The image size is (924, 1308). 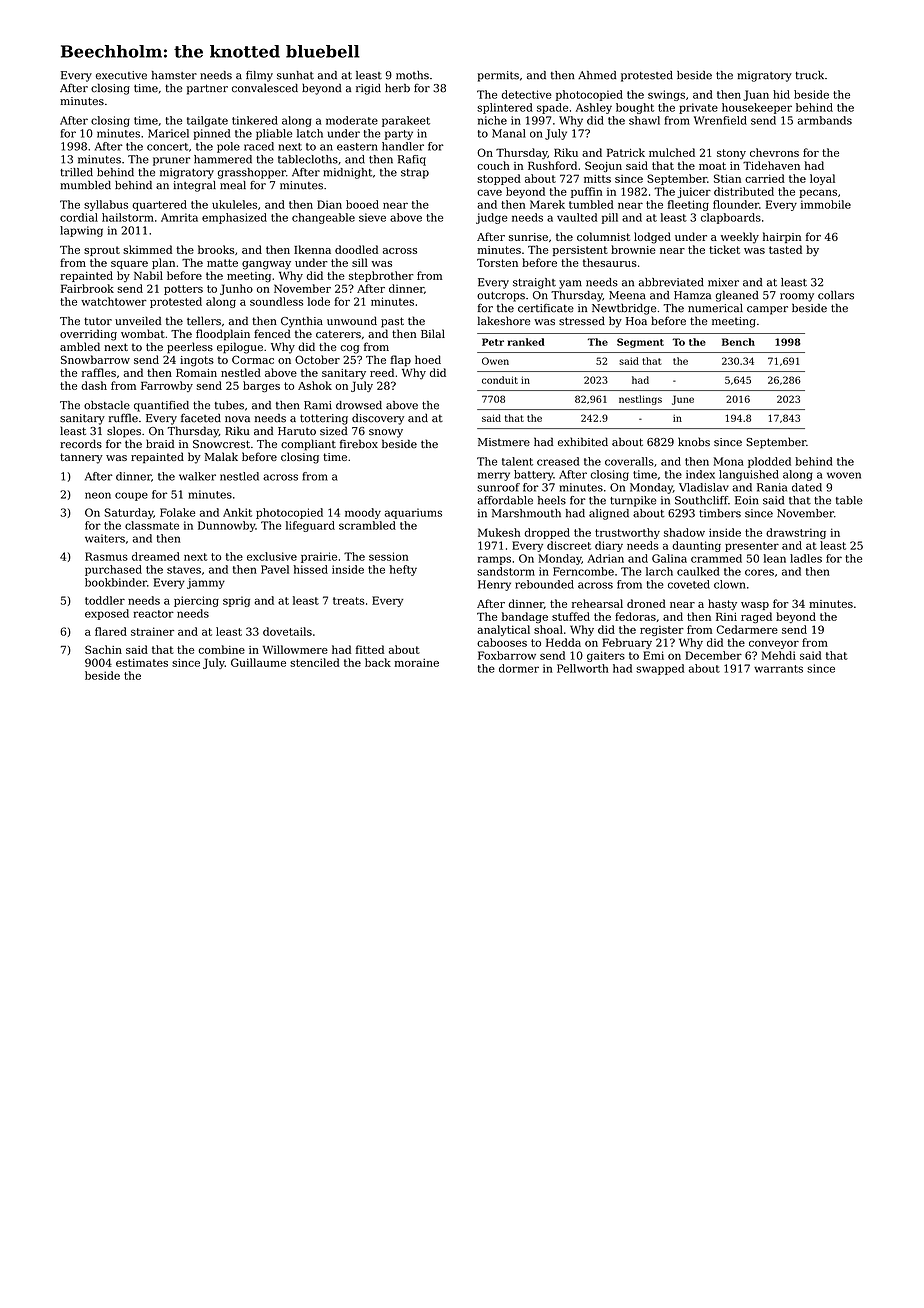 I want to click on records, so click(x=81, y=443).
